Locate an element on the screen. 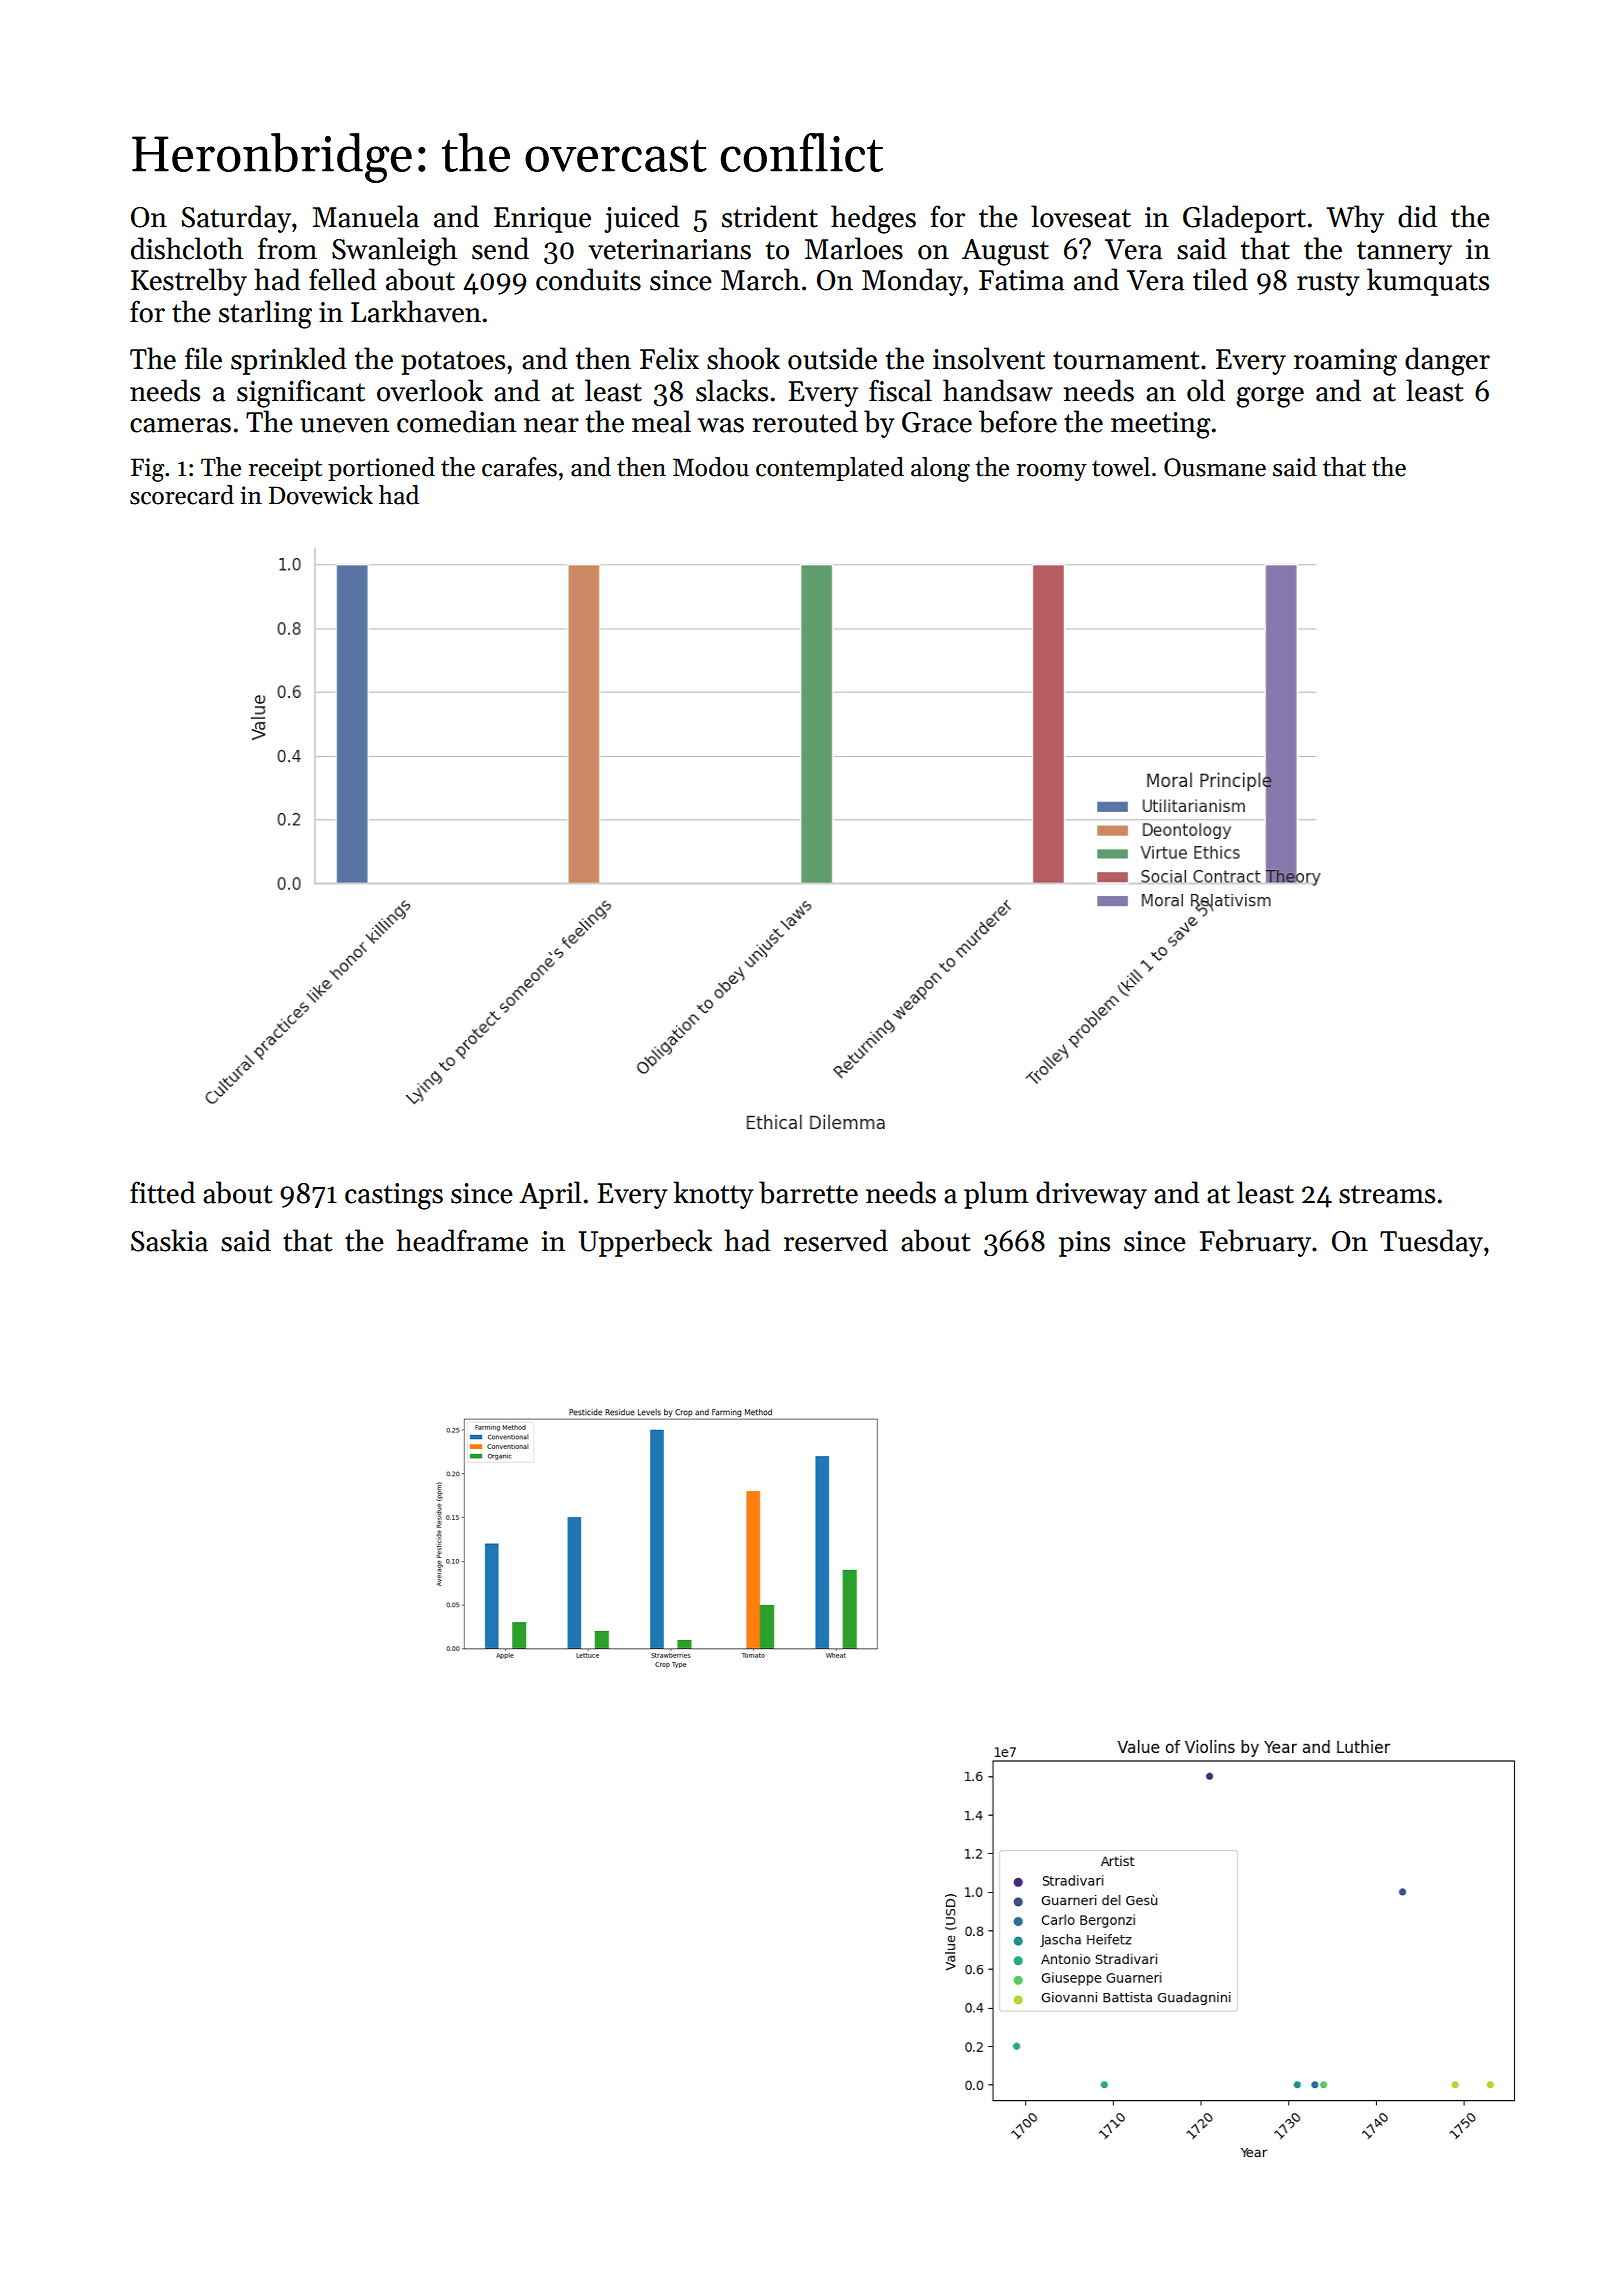  Dovewick is located at coordinates (321, 495).
